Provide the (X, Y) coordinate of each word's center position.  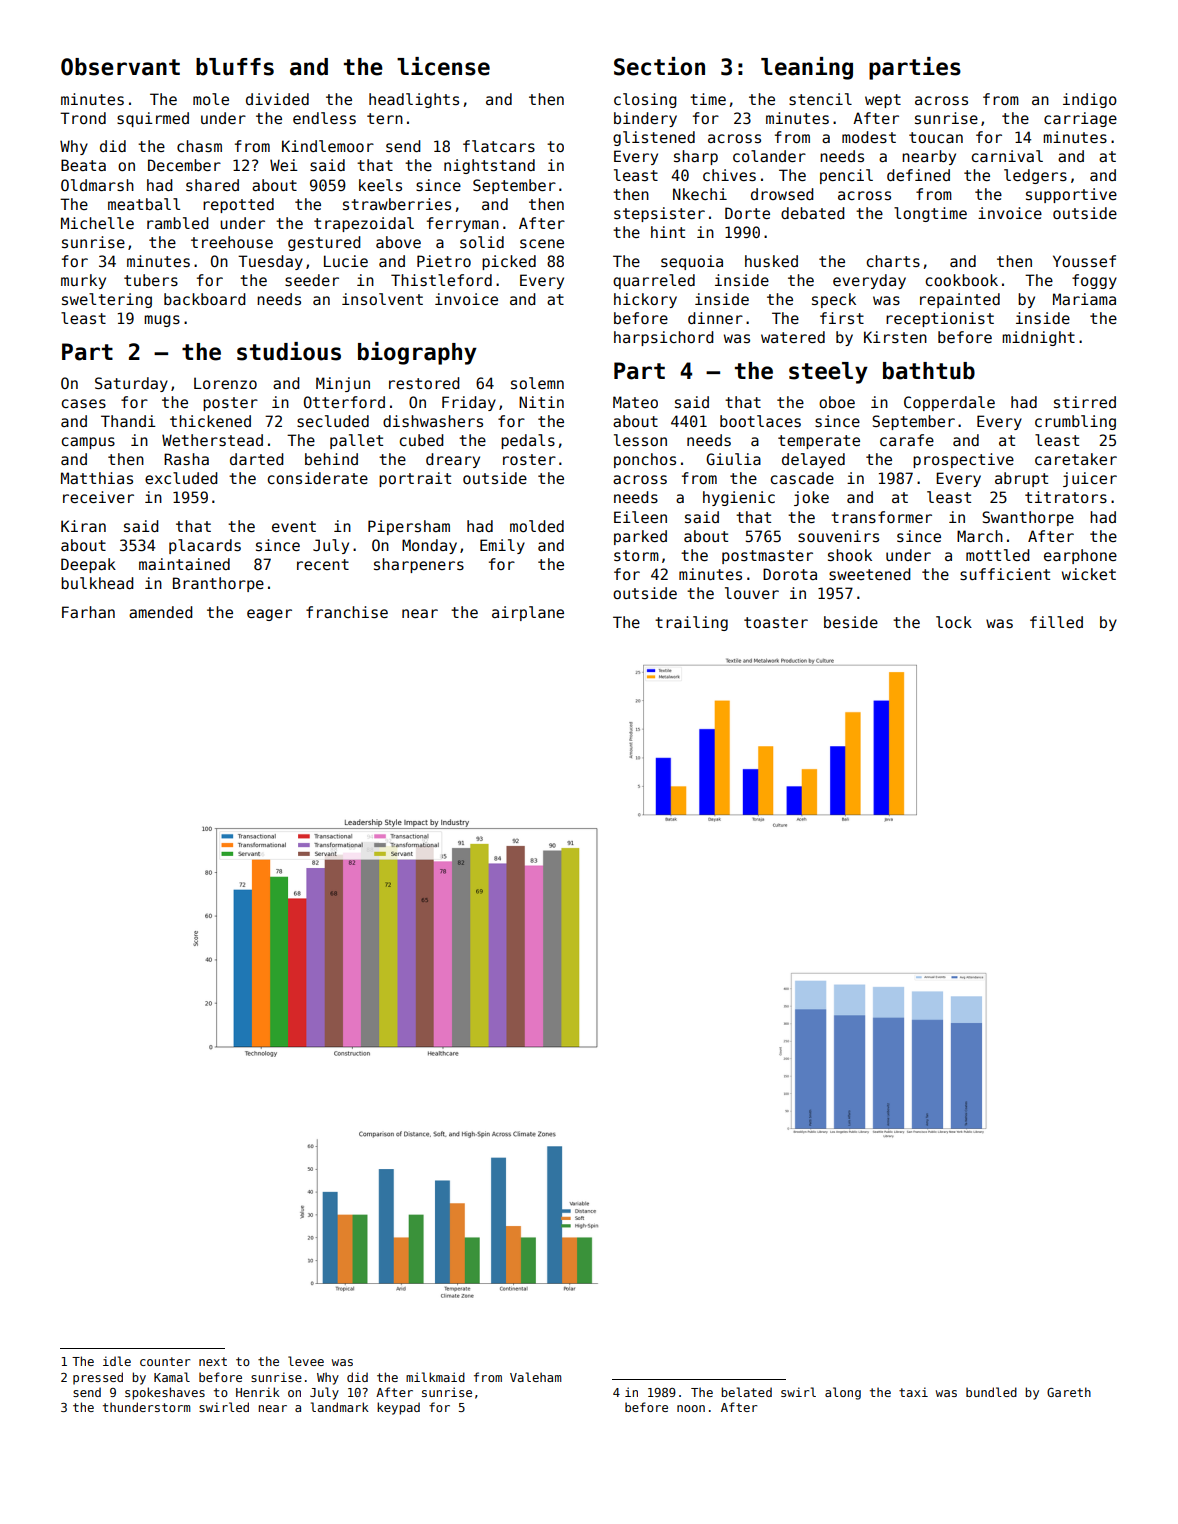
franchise (347, 612)
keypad (398, 1408)
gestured (324, 243)
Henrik (258, 1392)
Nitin (541, 402)
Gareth (1069, 1392)
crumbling (1075, 422)
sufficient (1005, 574)
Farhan (88, 612)
